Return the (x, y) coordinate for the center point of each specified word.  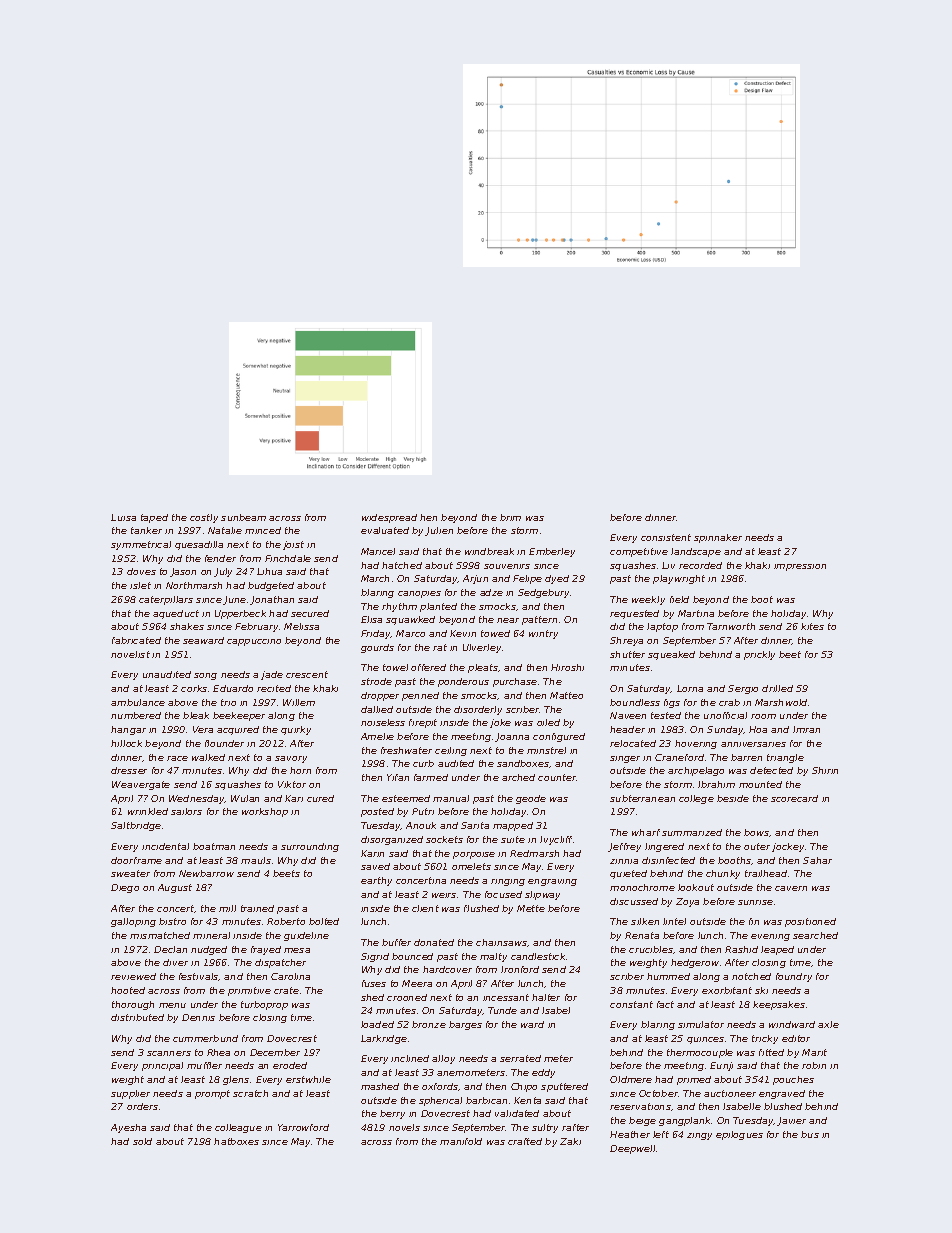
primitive (249, 991)
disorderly (478, 710)
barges (465, 1025)
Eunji (721, 1066)
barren (746, 757)
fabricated (136, 640)
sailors (186, 811)
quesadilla (199, 545)
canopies (419, 594)
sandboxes (523, 763)
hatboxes (236, 1141)
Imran (806, 729)
